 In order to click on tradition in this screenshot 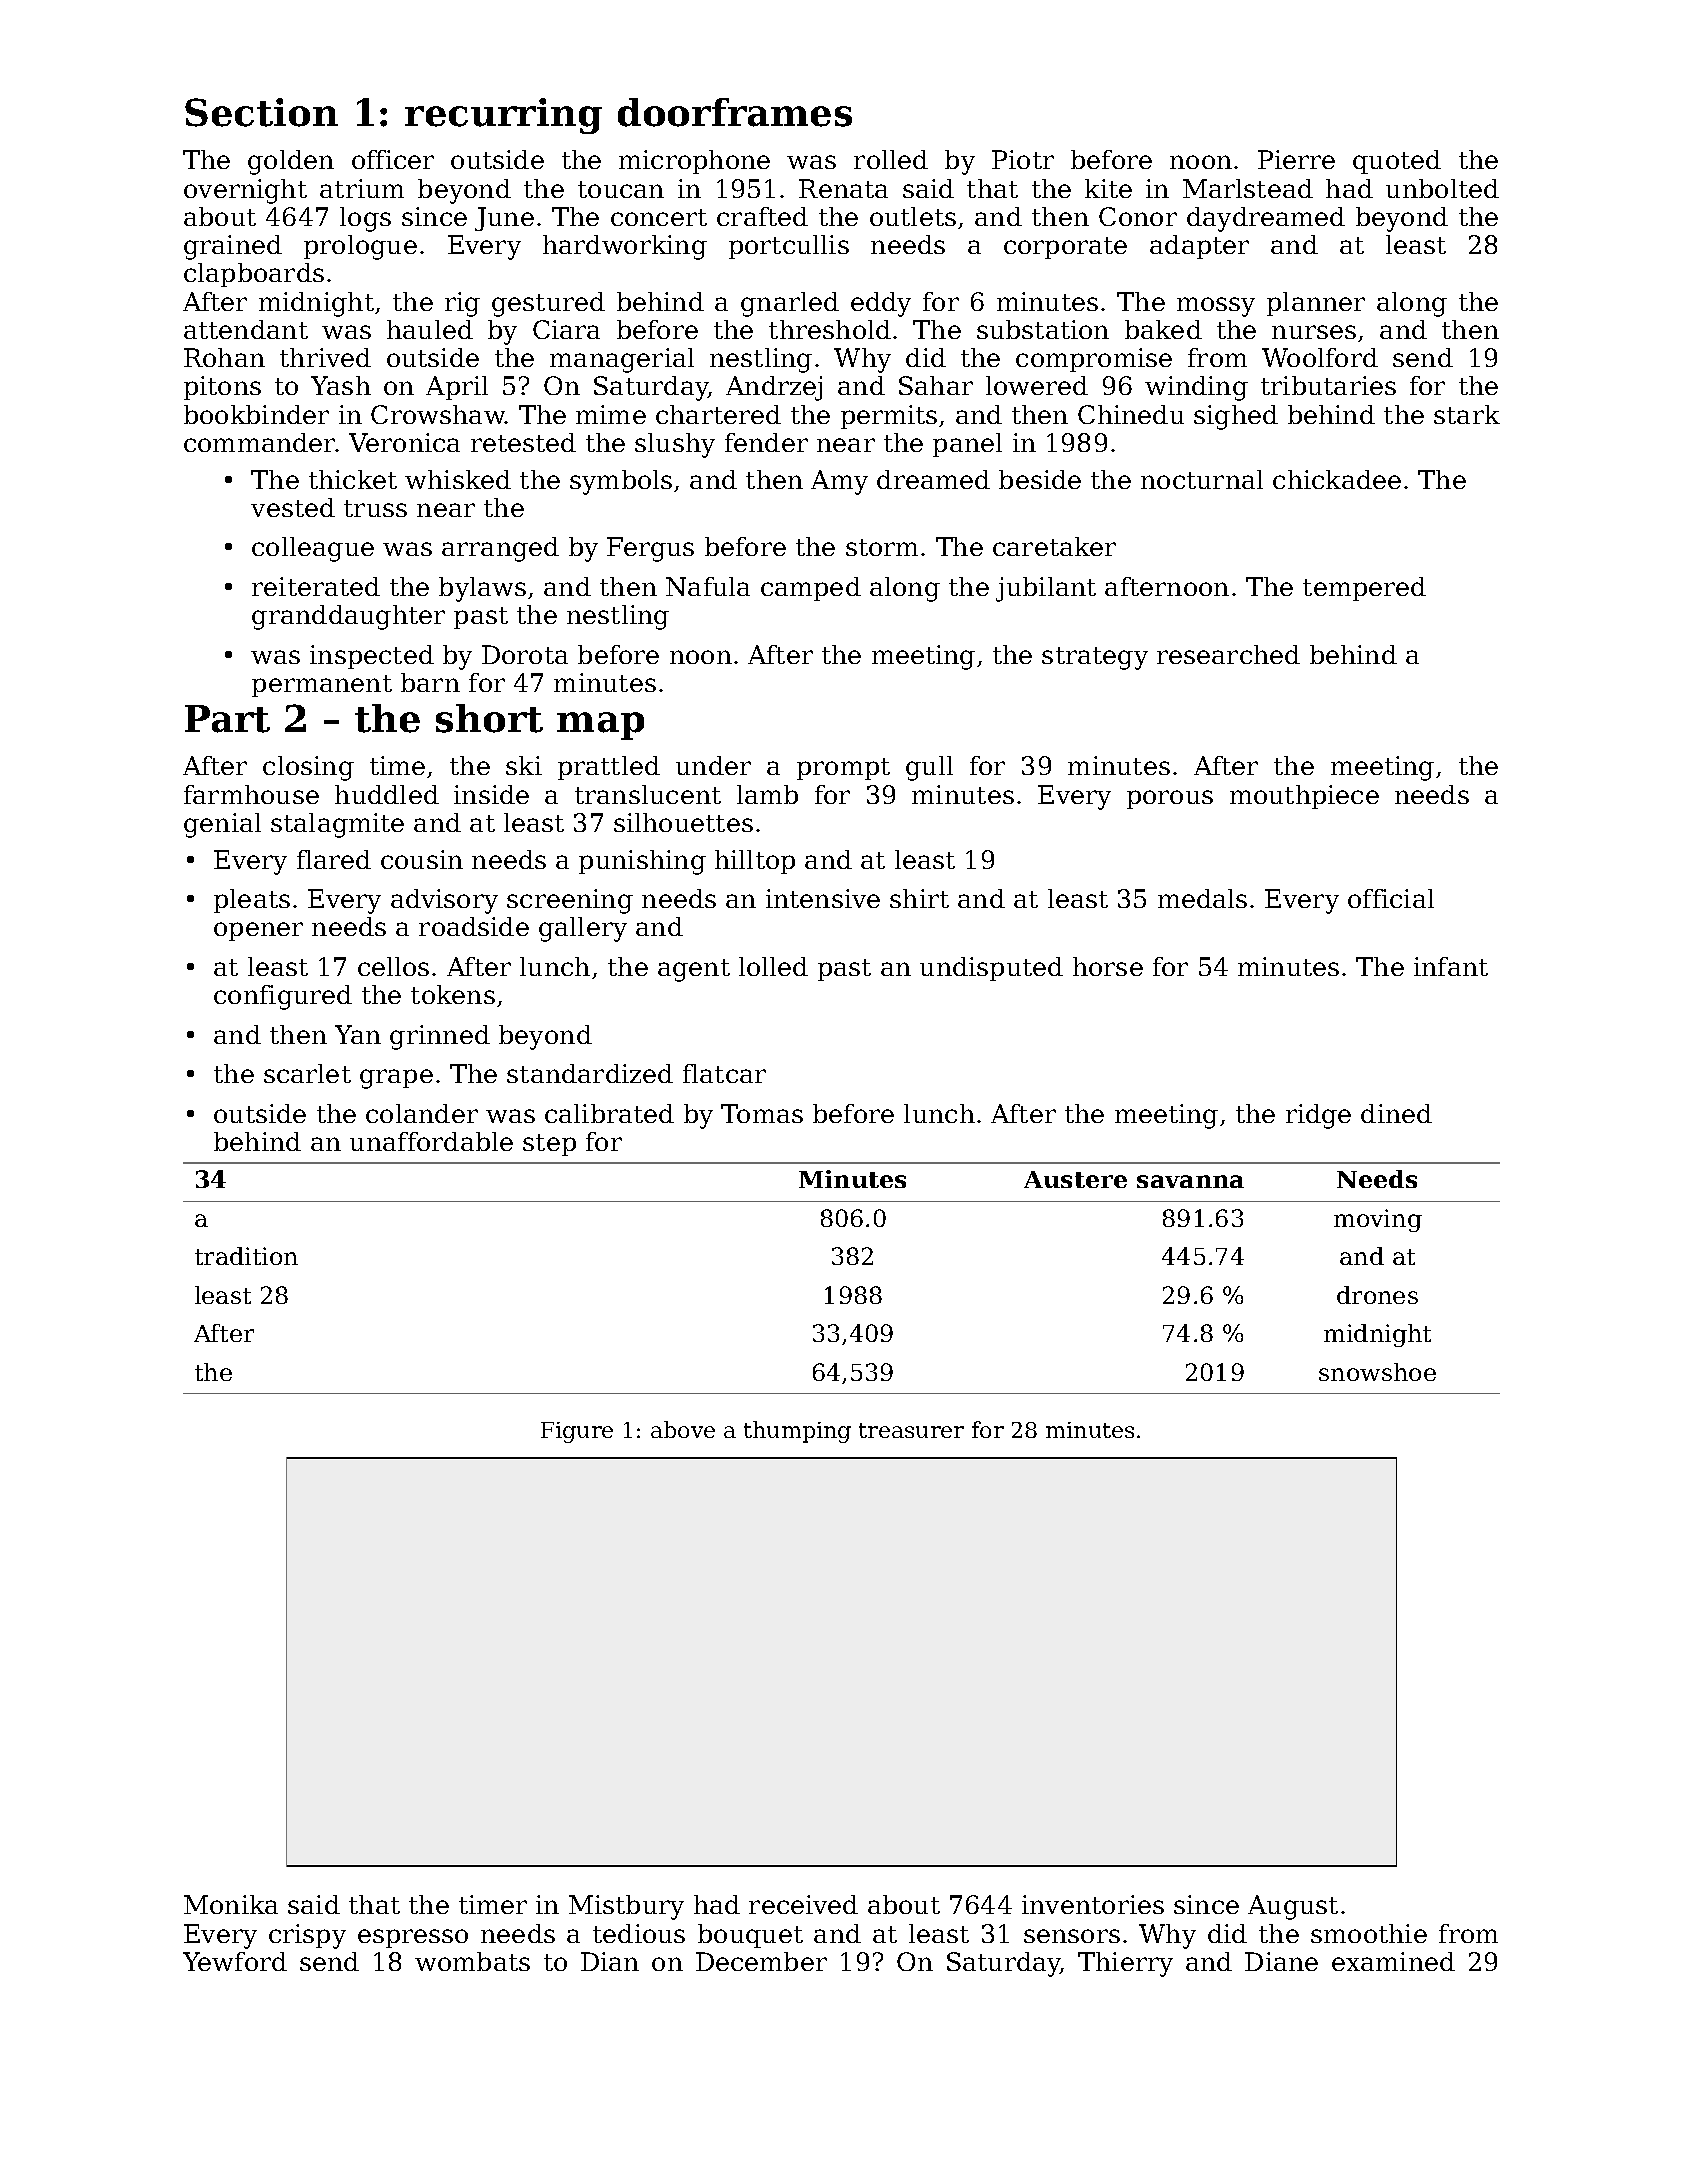, I will do `click(246, 1256)`.
